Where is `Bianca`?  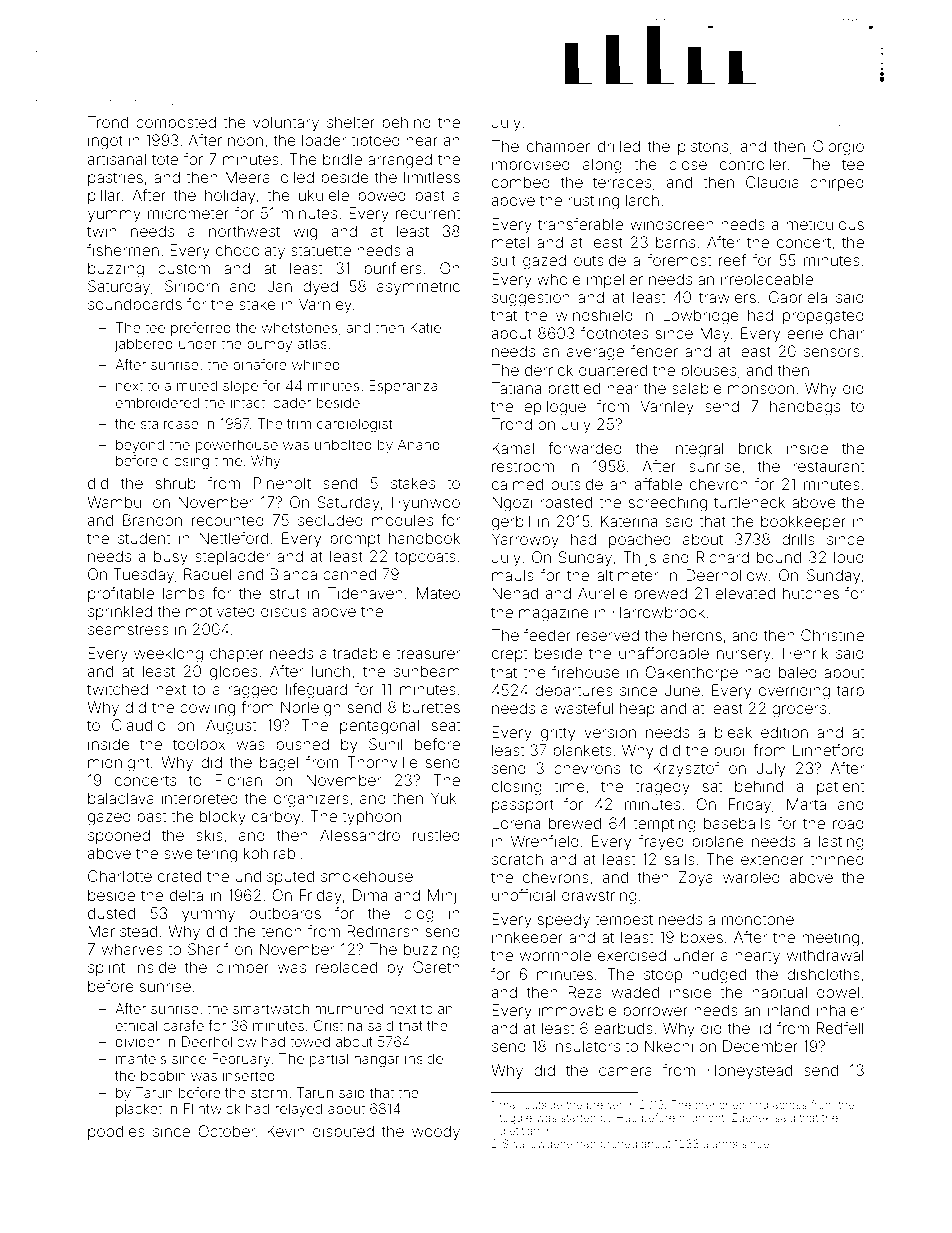
Bianca is located at coordinates (293, 574).
